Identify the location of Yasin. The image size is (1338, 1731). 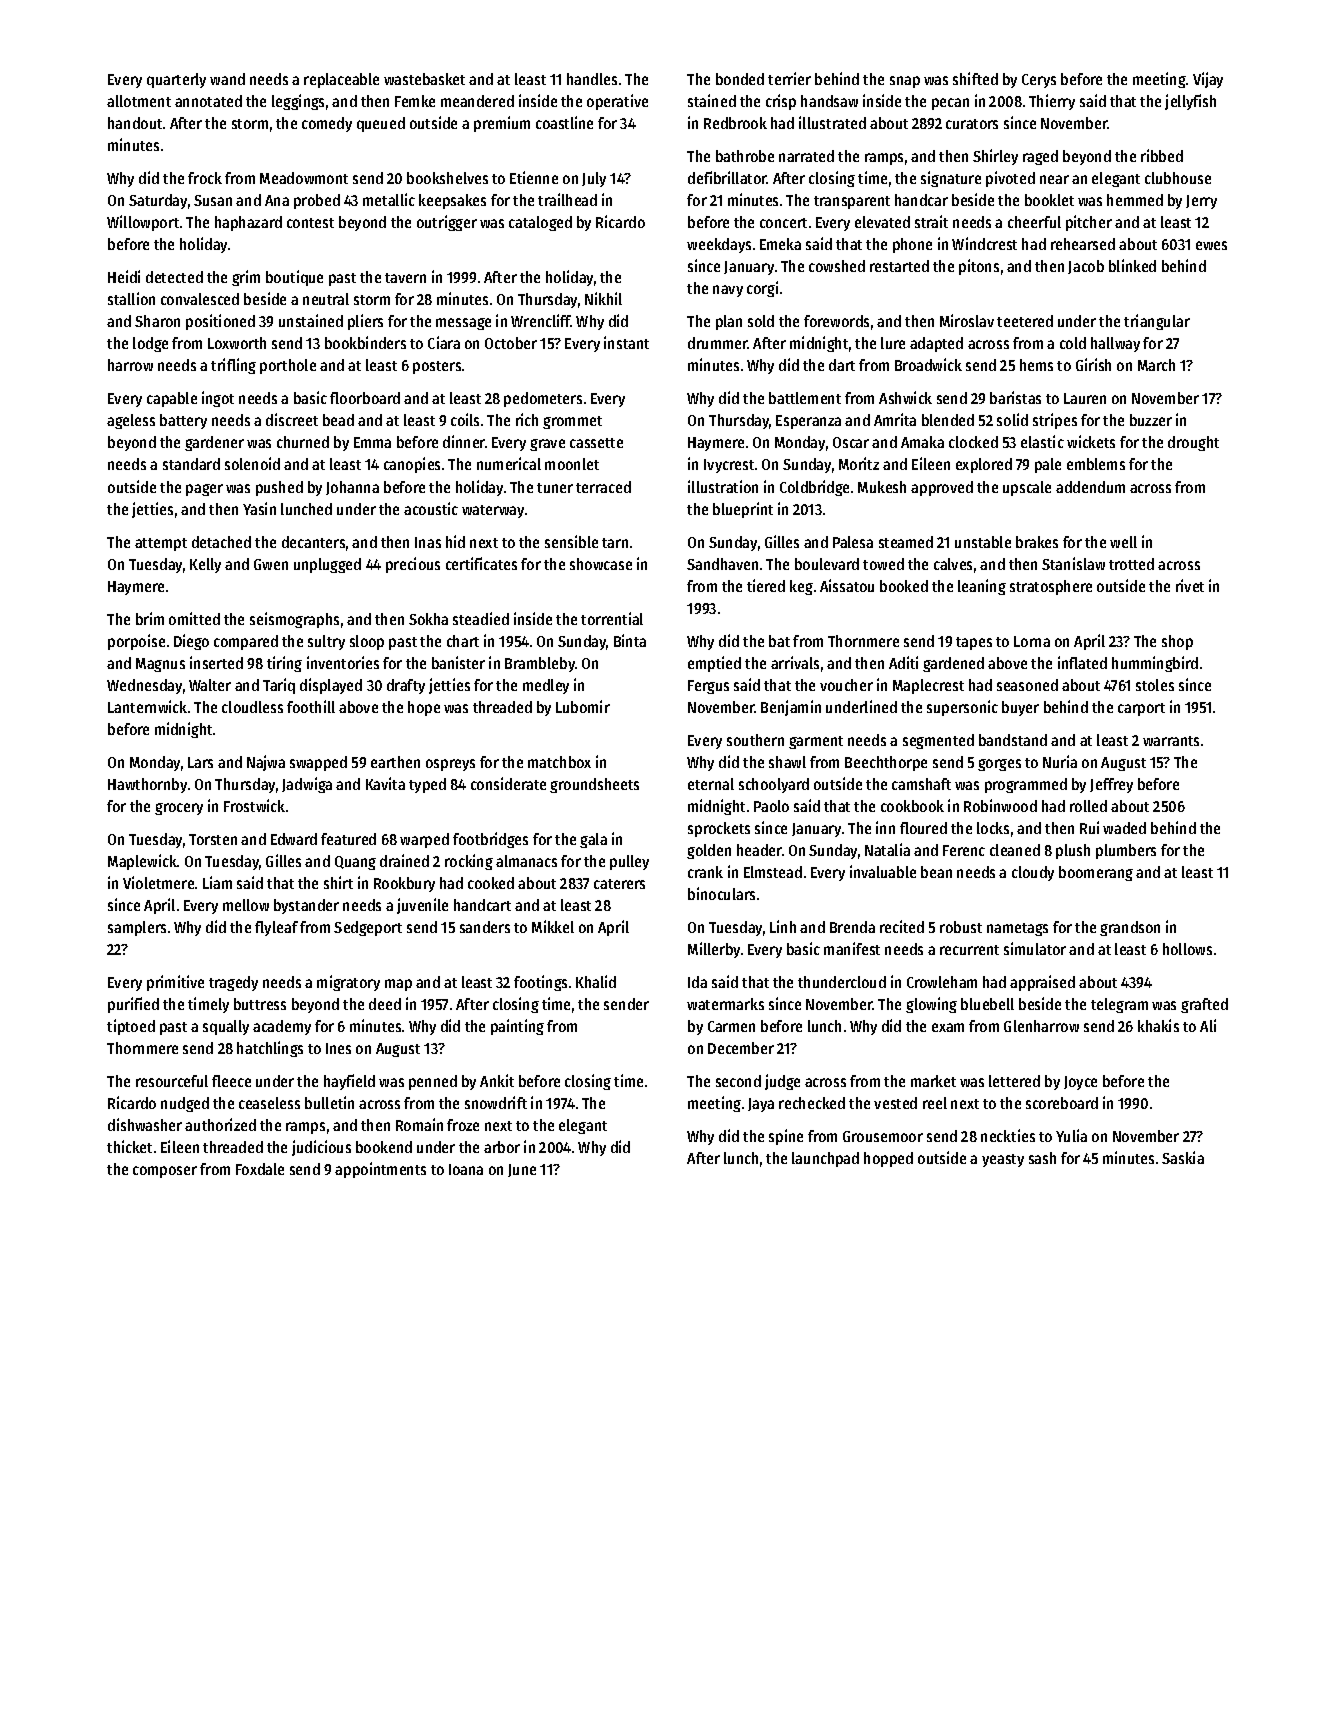
(259, 508).
